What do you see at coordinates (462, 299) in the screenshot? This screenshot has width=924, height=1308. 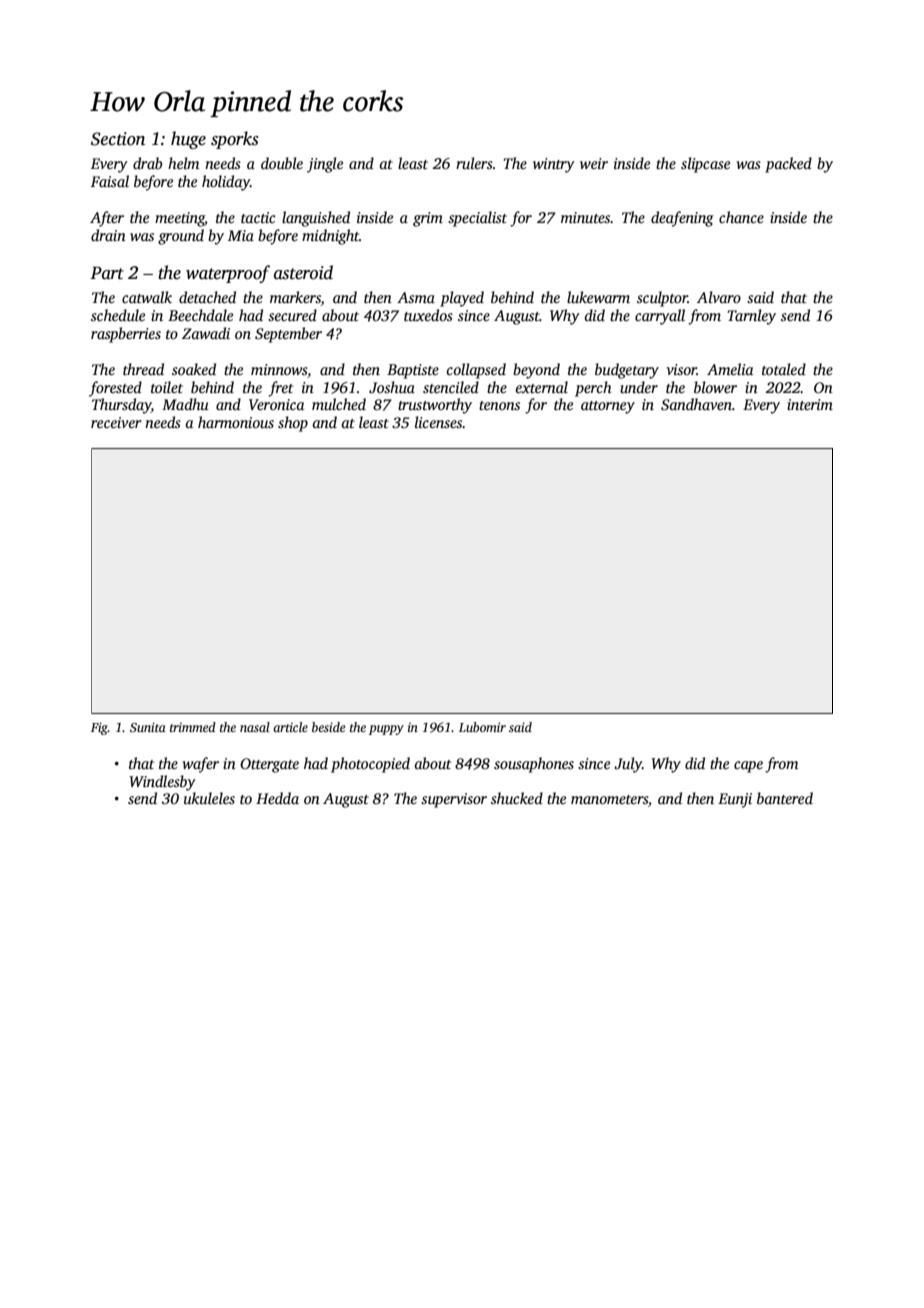 I see `played` at bounding box center [462, 299].
